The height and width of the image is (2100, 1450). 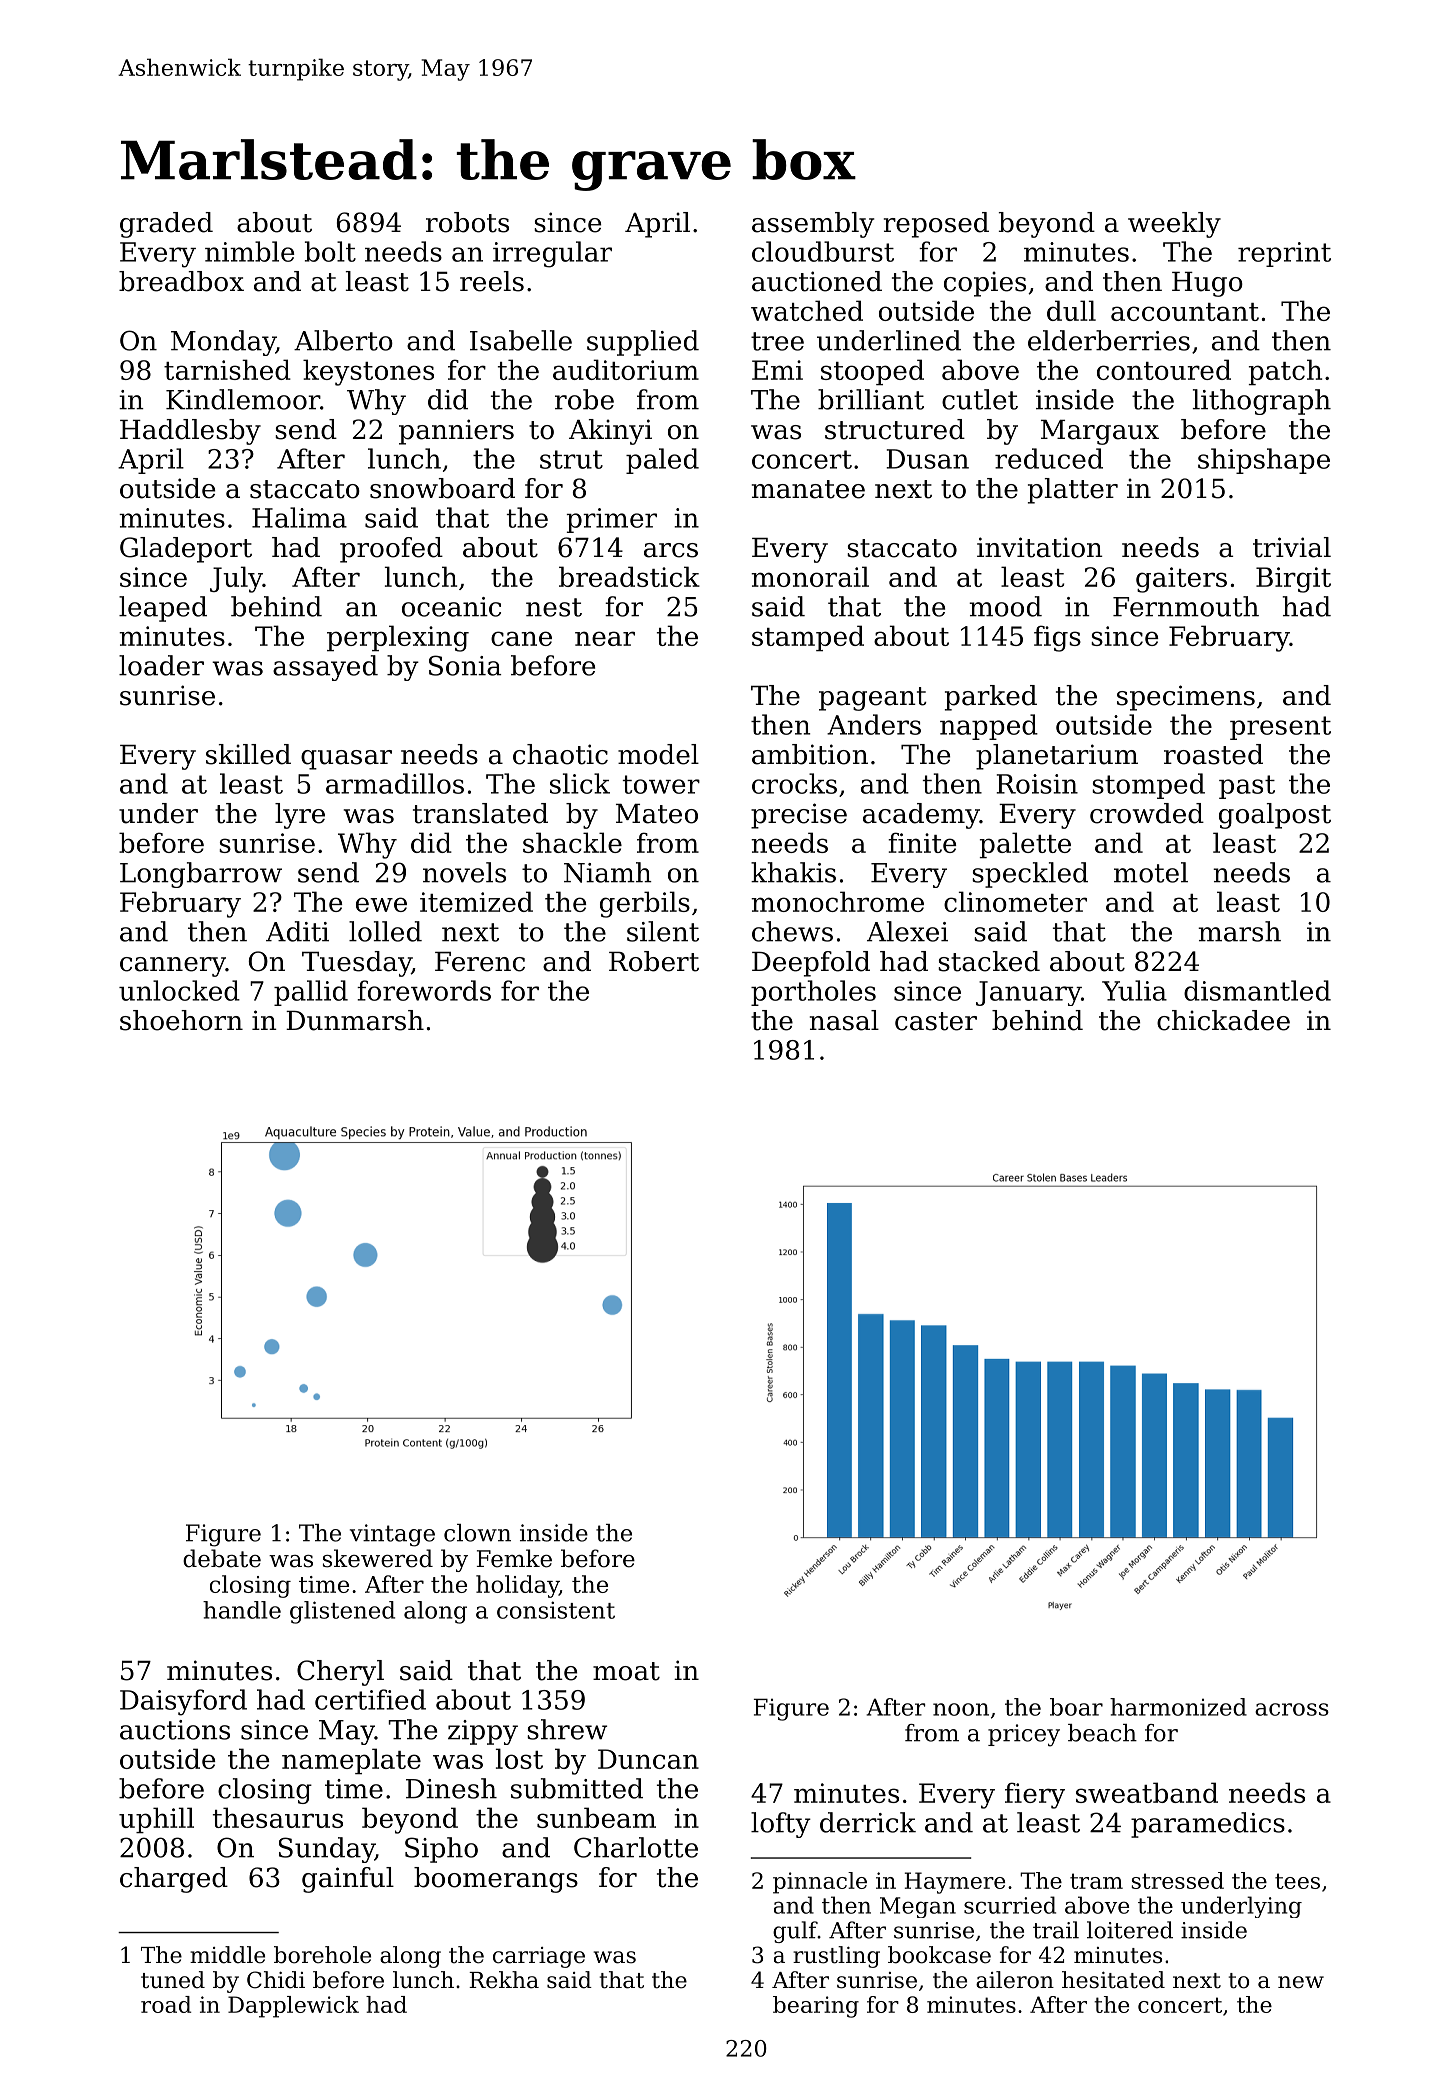 I want to click on caster, so click(x=936, y=1021).
